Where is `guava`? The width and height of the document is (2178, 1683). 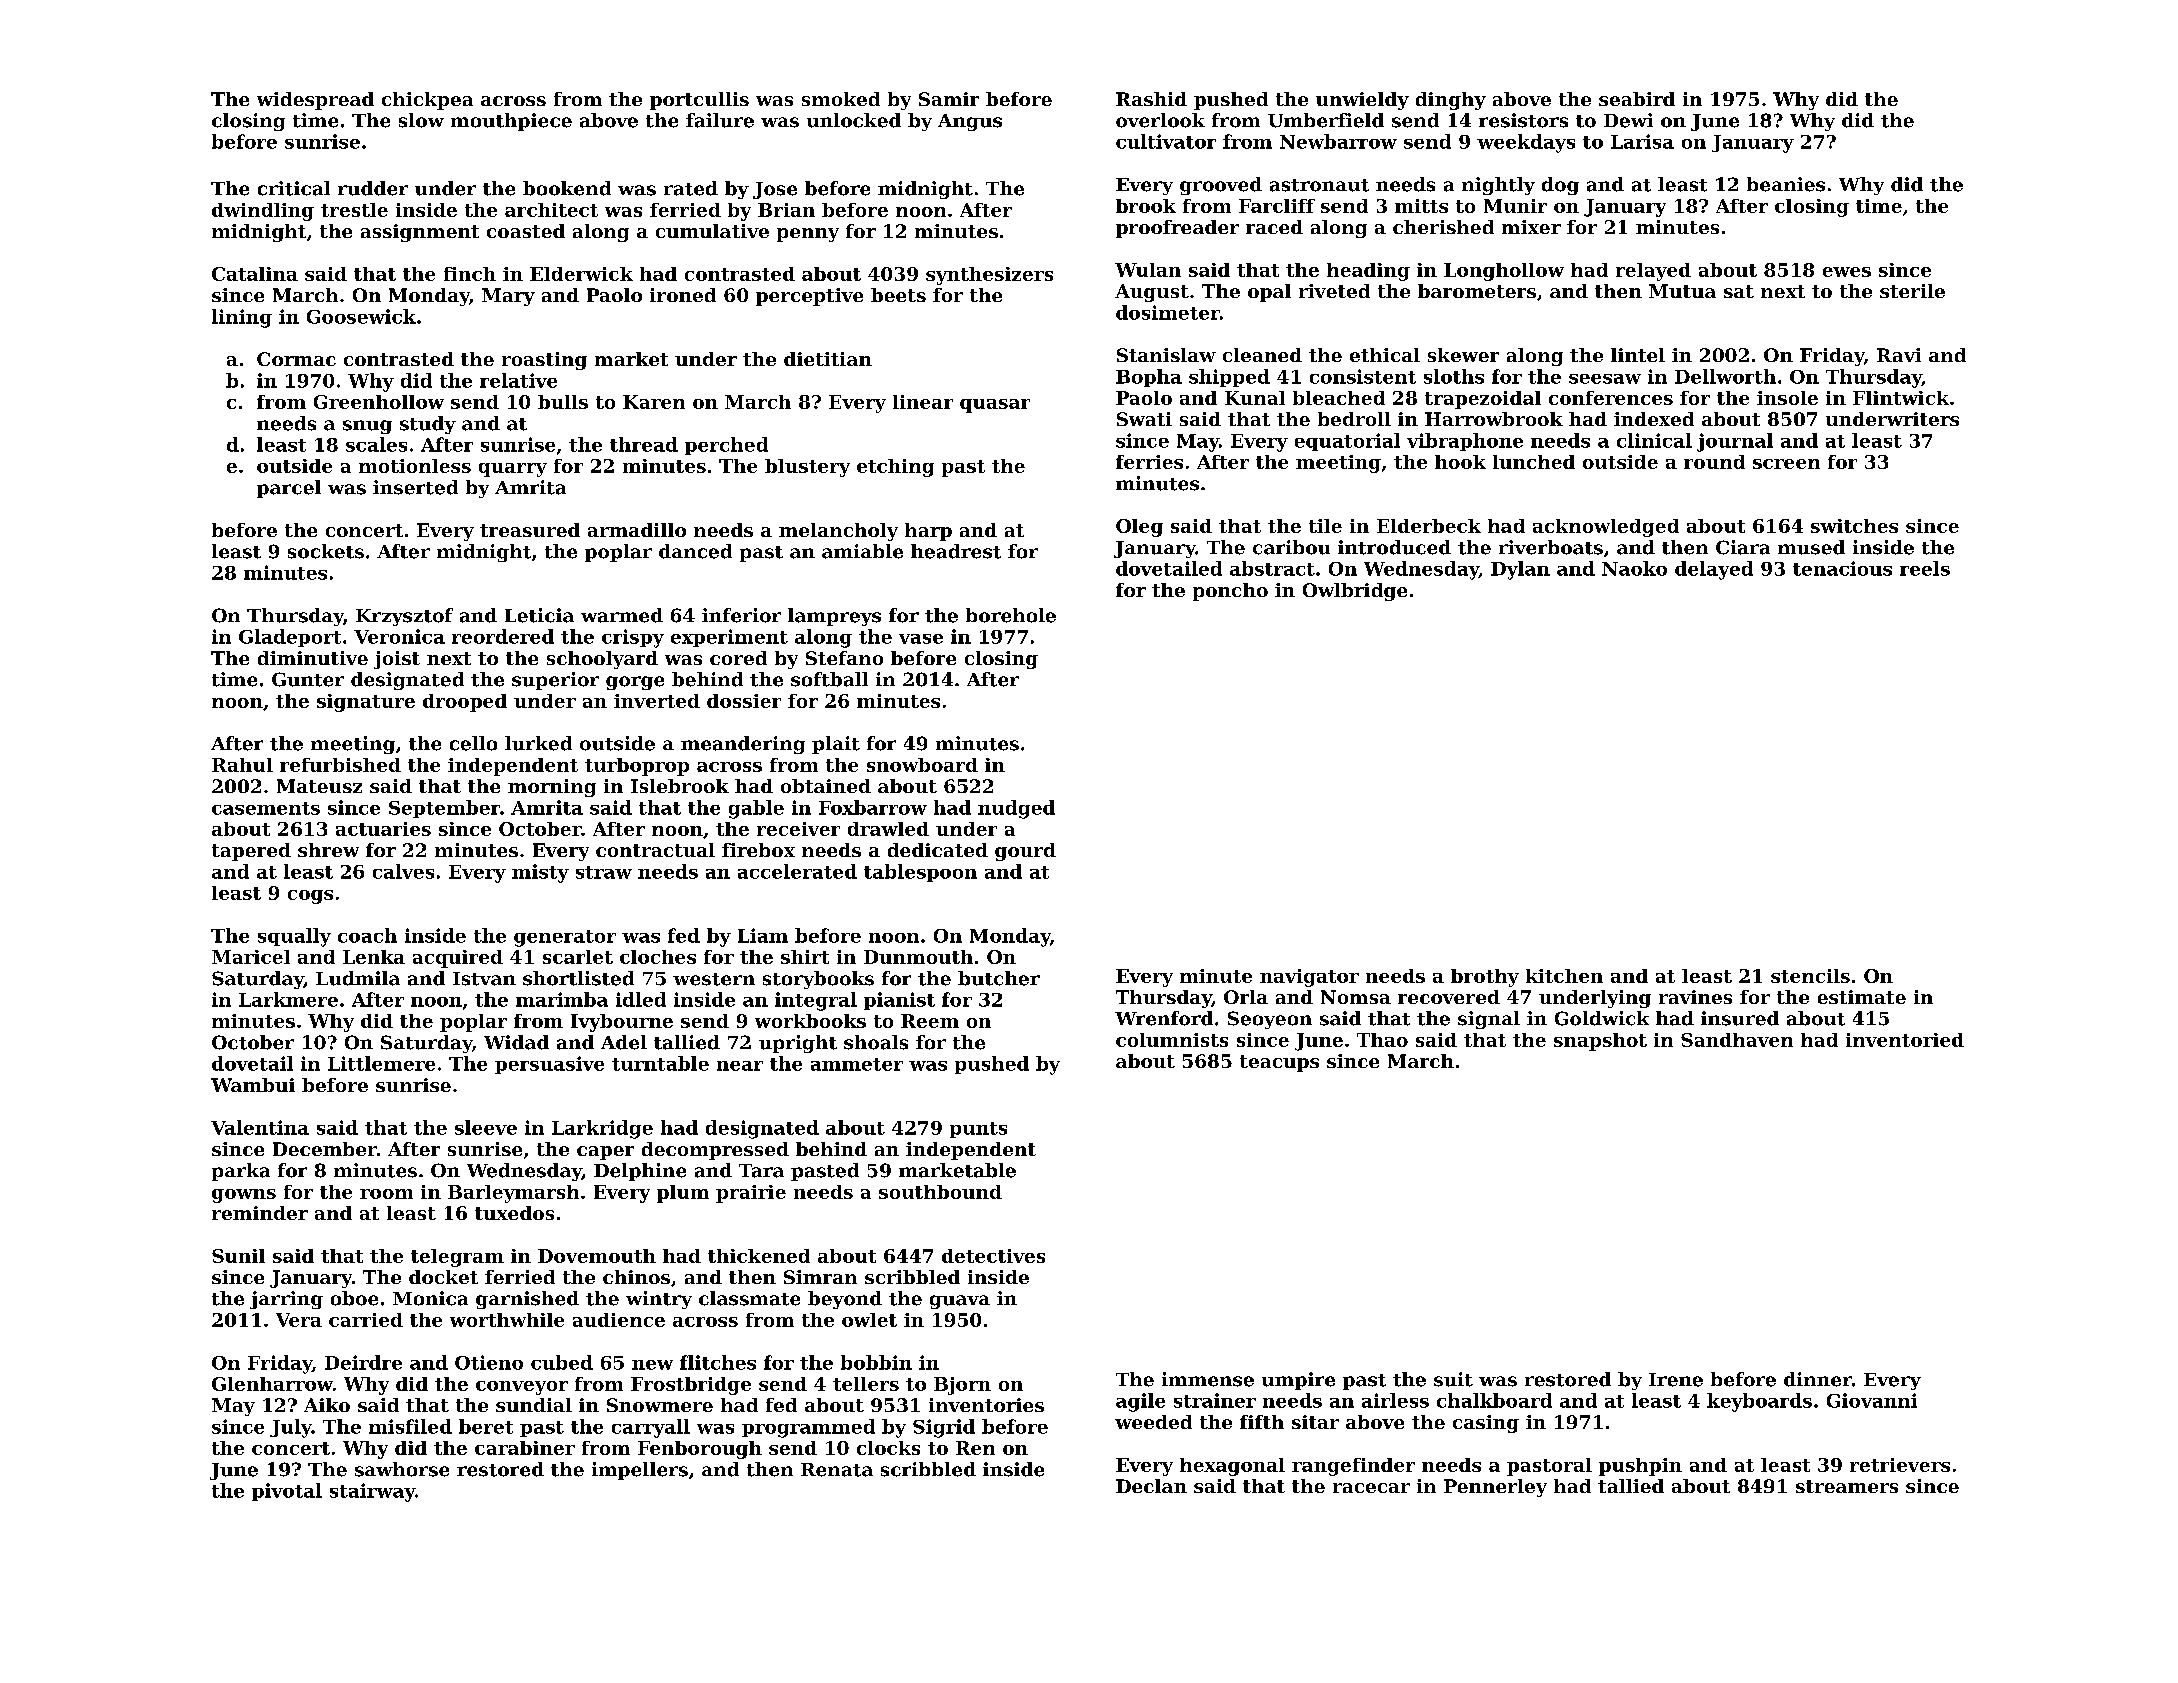 guava is located at coordinates (960, 1302).
